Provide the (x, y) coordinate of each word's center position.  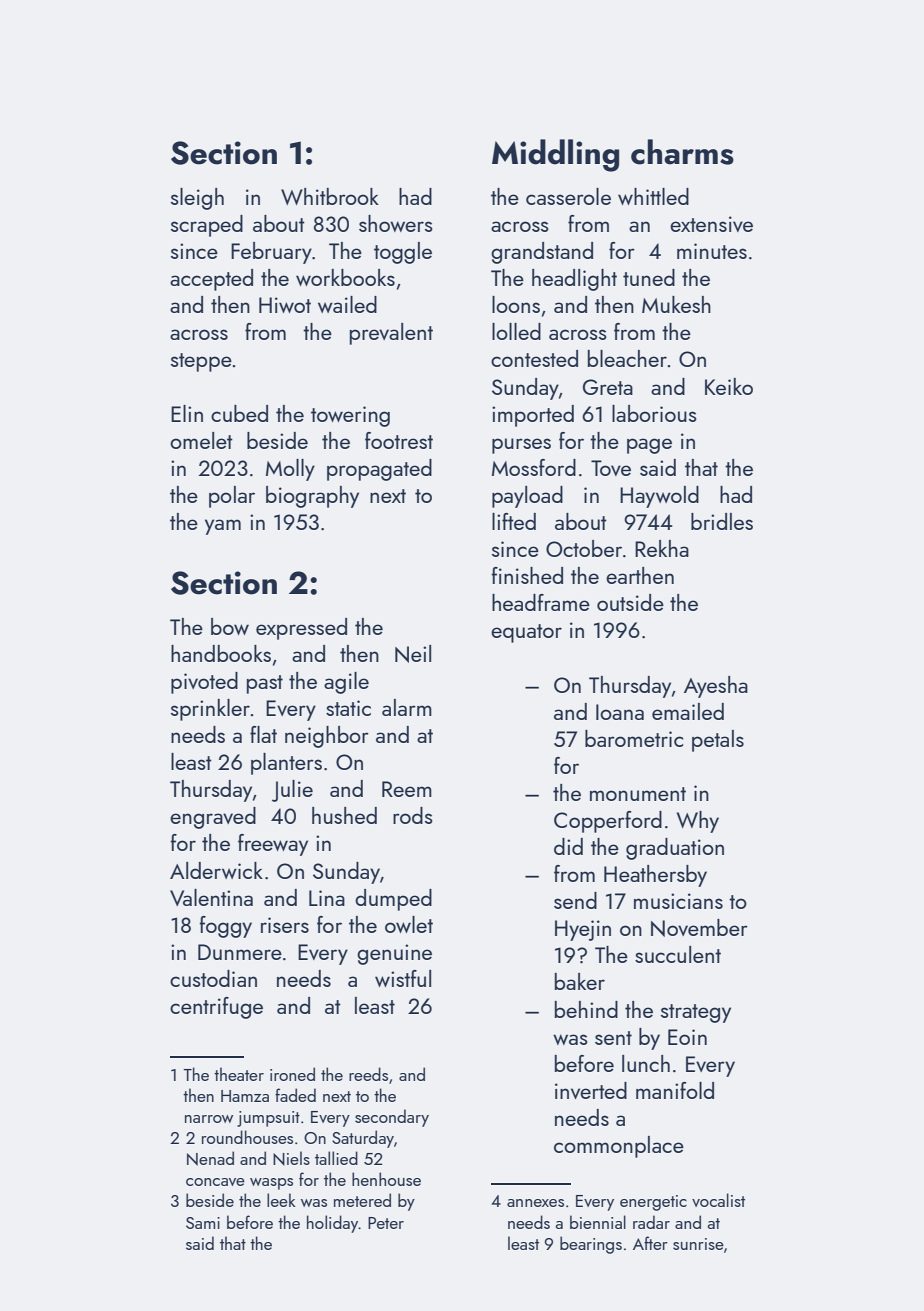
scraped (207, 226)
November (699, 928)
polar (232, 497)
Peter (386, 1223)
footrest (399, 440)
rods (413, 815)
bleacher (627, 358)
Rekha (662, 548)
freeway (273, 845)
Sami (203, 1223)
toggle (403, 253)
